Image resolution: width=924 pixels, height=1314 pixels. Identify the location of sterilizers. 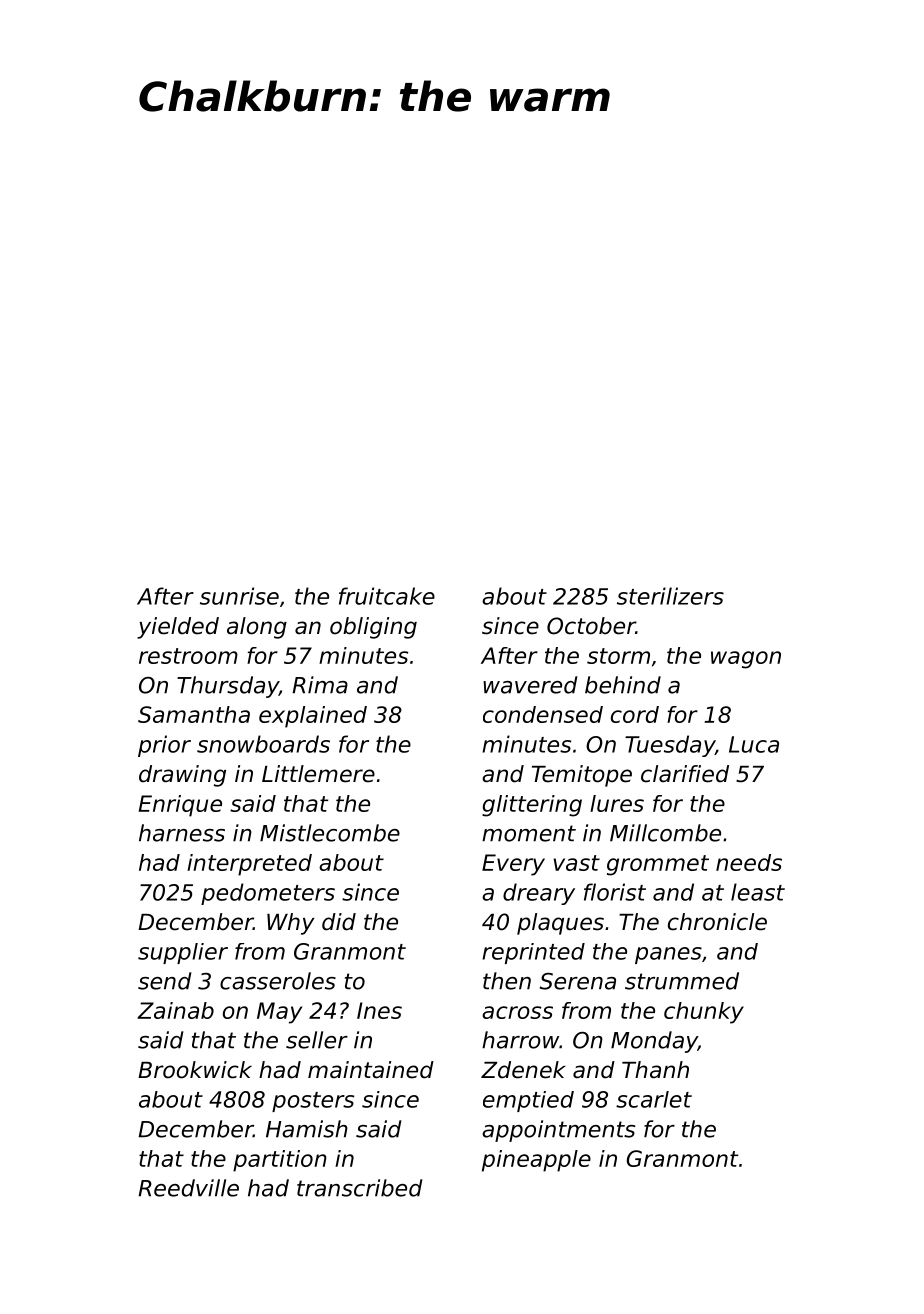
(670, 596).
